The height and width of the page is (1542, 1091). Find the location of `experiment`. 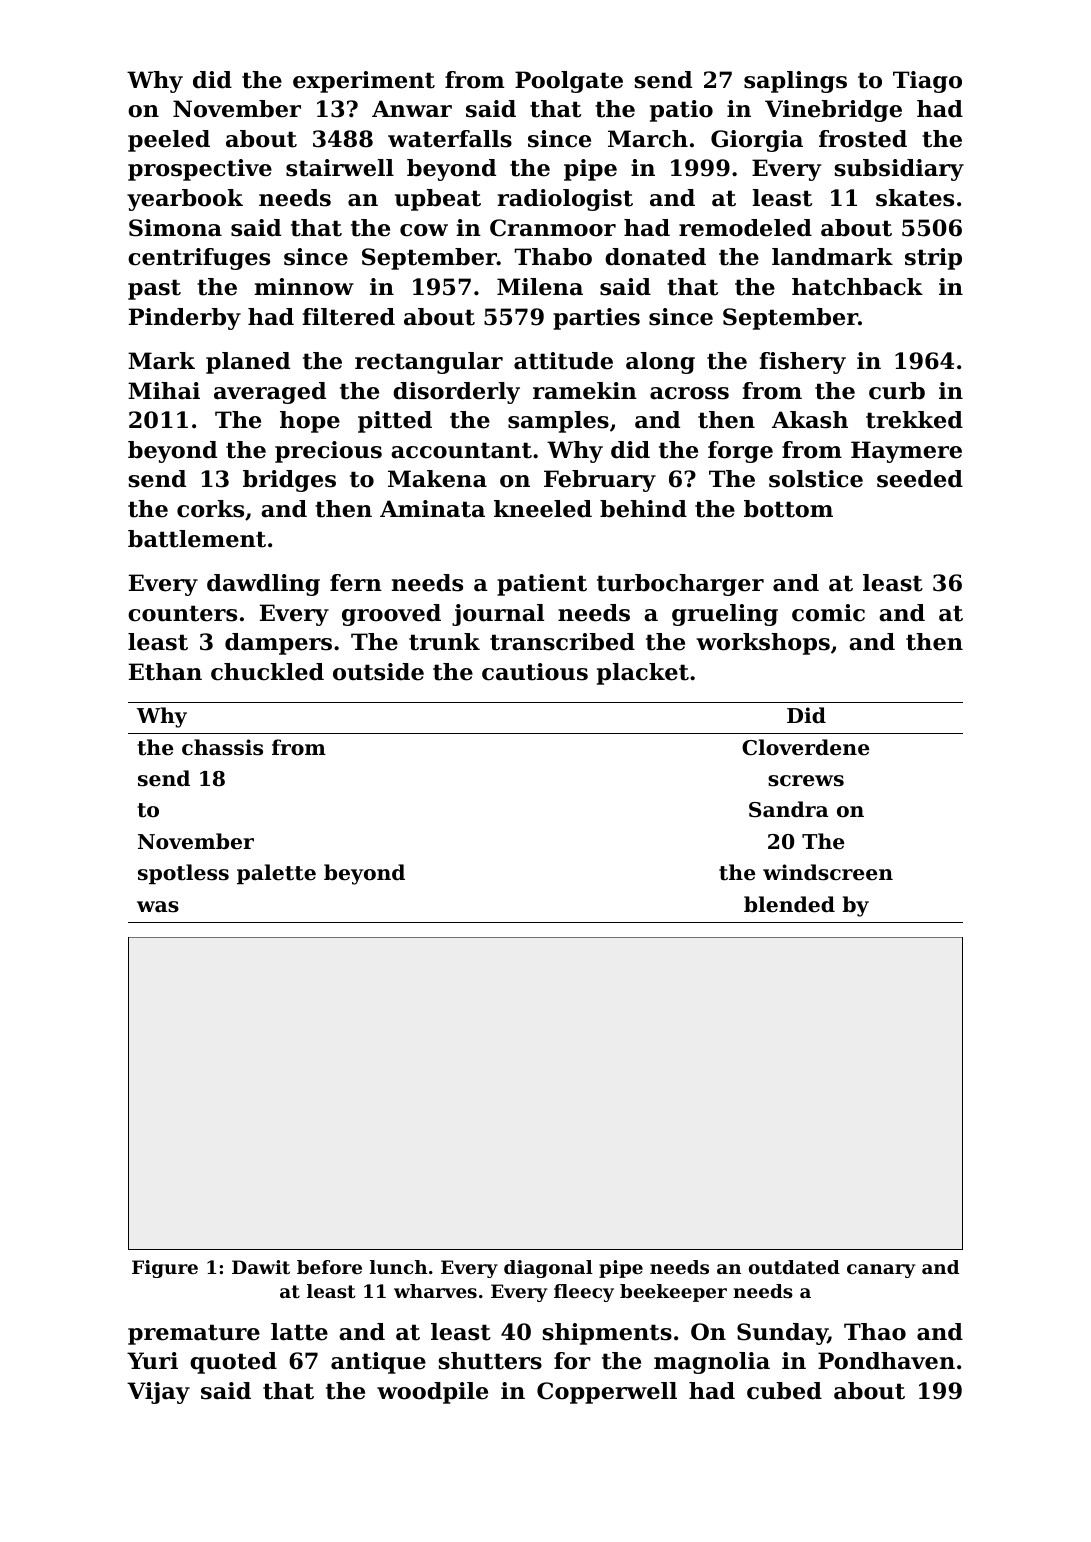

experiment is located at coordinates (364, 82).
